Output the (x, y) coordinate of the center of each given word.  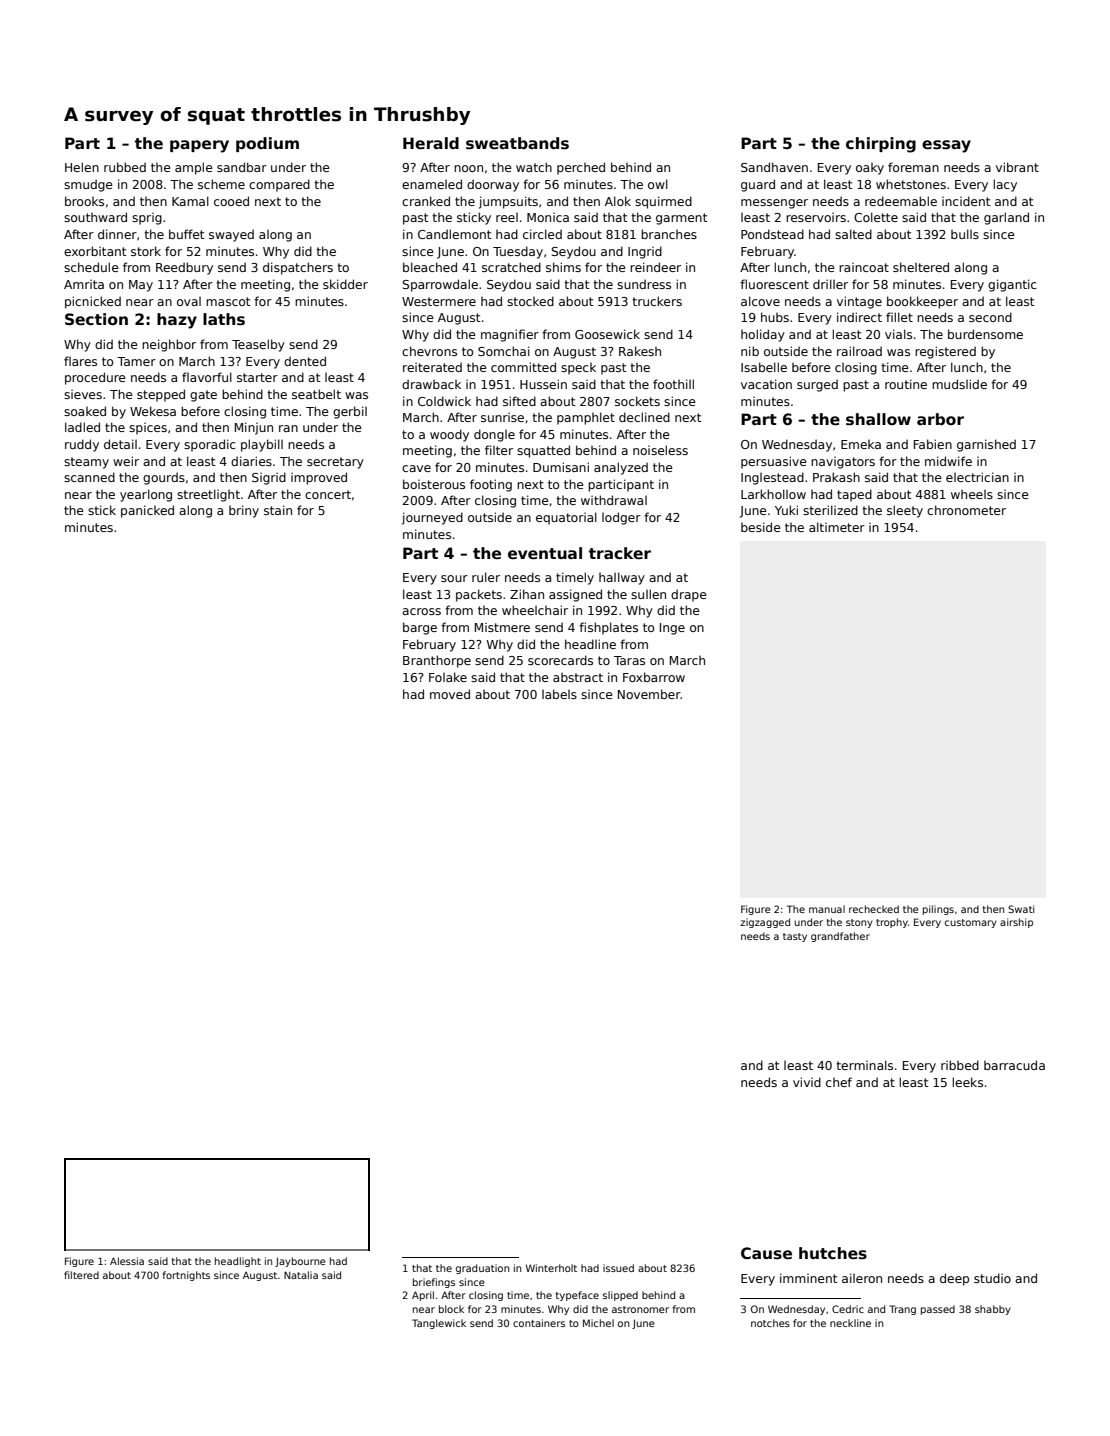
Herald (431, 143)
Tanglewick (439, 1324)
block (451, 1309)
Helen (82, 167)
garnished (986, 445)
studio (992, 1278)
